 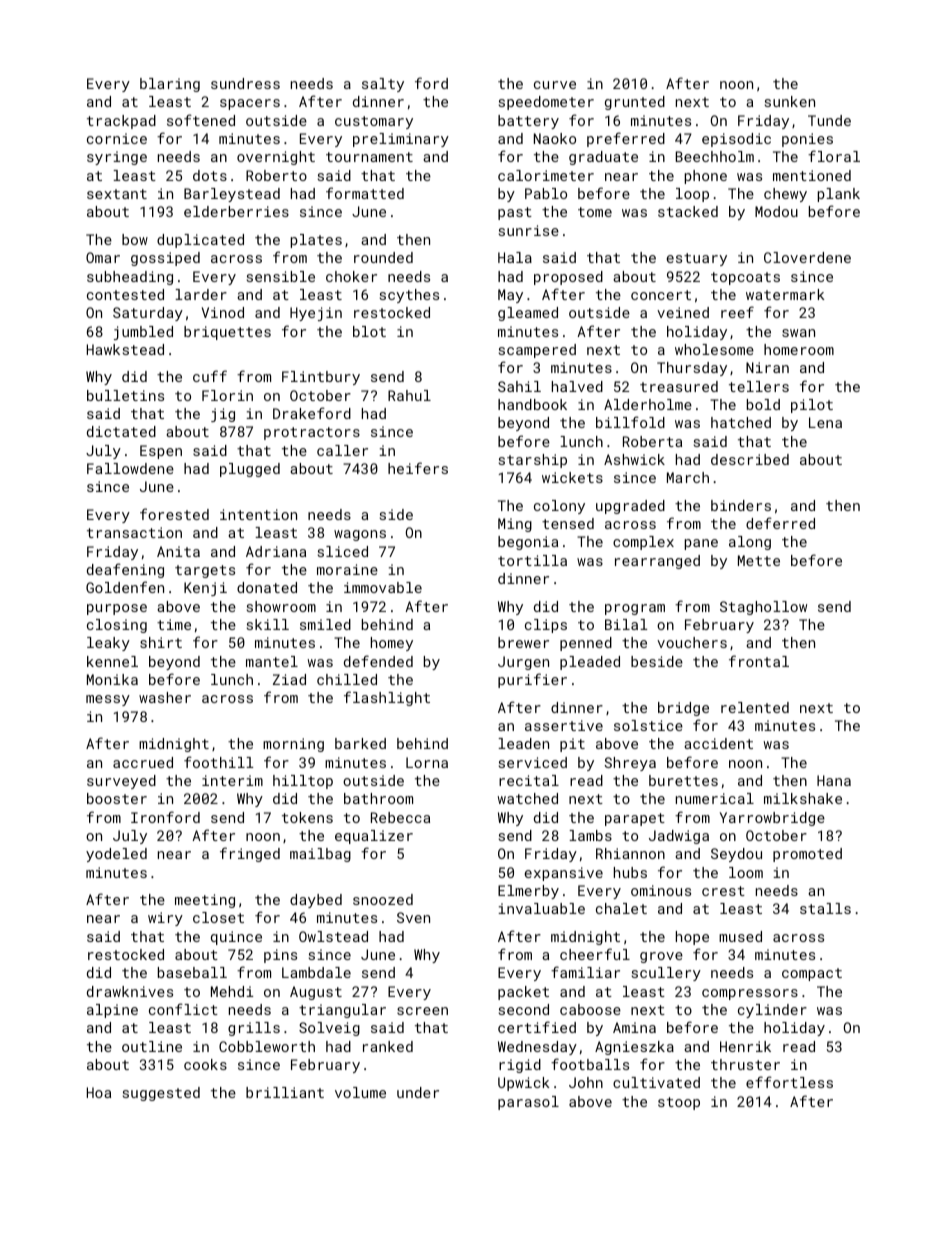 I want to click on Barleystead, so click(x=232, y=195).
